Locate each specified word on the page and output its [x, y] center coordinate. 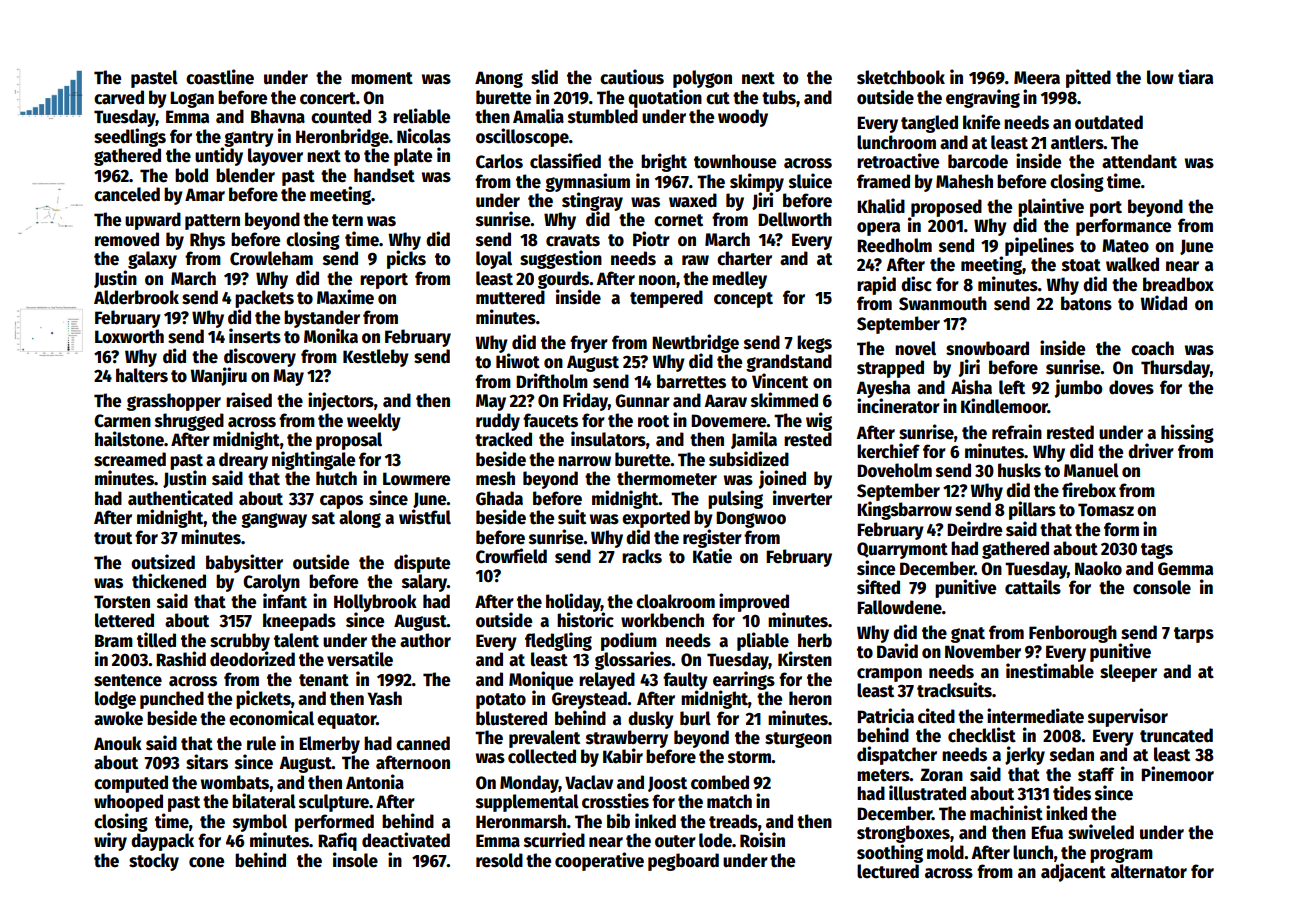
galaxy [152, 260]
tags [1157, 551]
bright [664, 162]
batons [1086, 303]
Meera [1037, 78]
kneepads [299, 622]
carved [119, 97]
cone [206, 862]
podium [629, 641]
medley [739, 280]
